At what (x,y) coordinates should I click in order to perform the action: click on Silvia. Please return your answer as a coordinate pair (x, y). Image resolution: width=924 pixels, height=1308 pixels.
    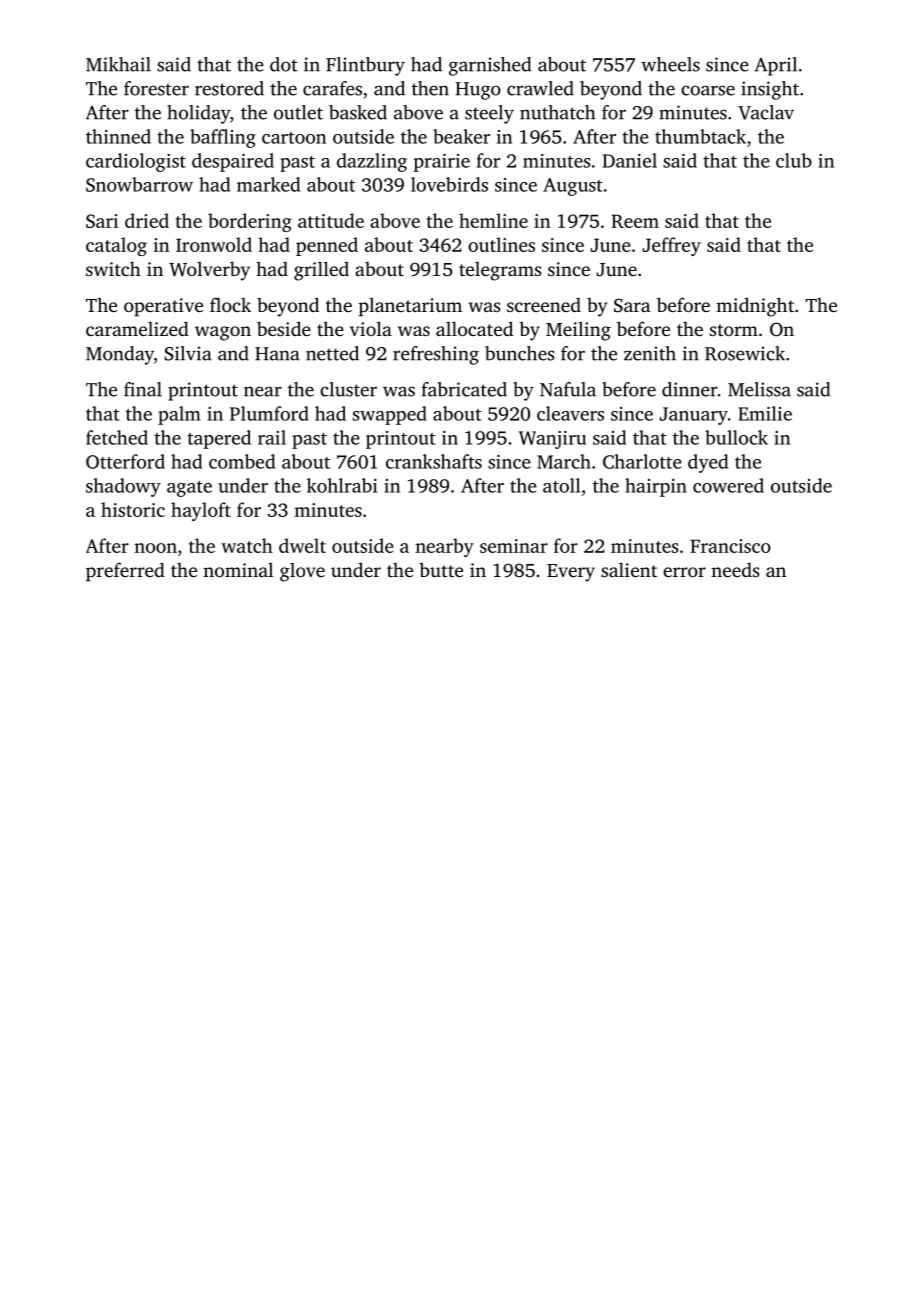
    Looking at the image, I should click on (188, 353).
